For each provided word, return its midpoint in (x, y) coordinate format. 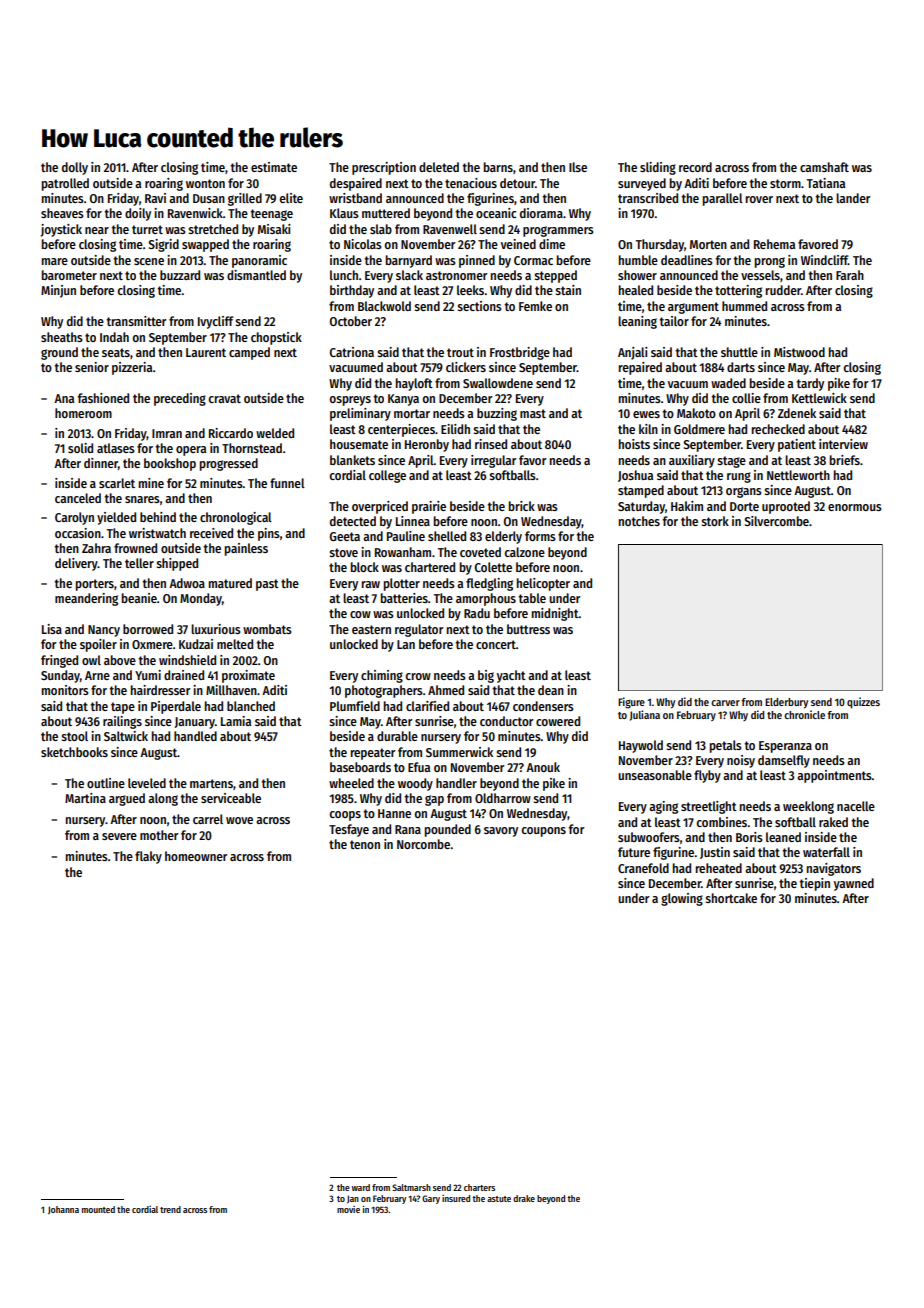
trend (170, 1209)
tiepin (814, 884)
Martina (85, 798)
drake (524, 1198)
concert (496, 644)
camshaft (824, 167)
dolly (75, 168)
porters (95, 585)
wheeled (351, 783)
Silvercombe (776, 521)
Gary (431, 1199)
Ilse (578, 167)
